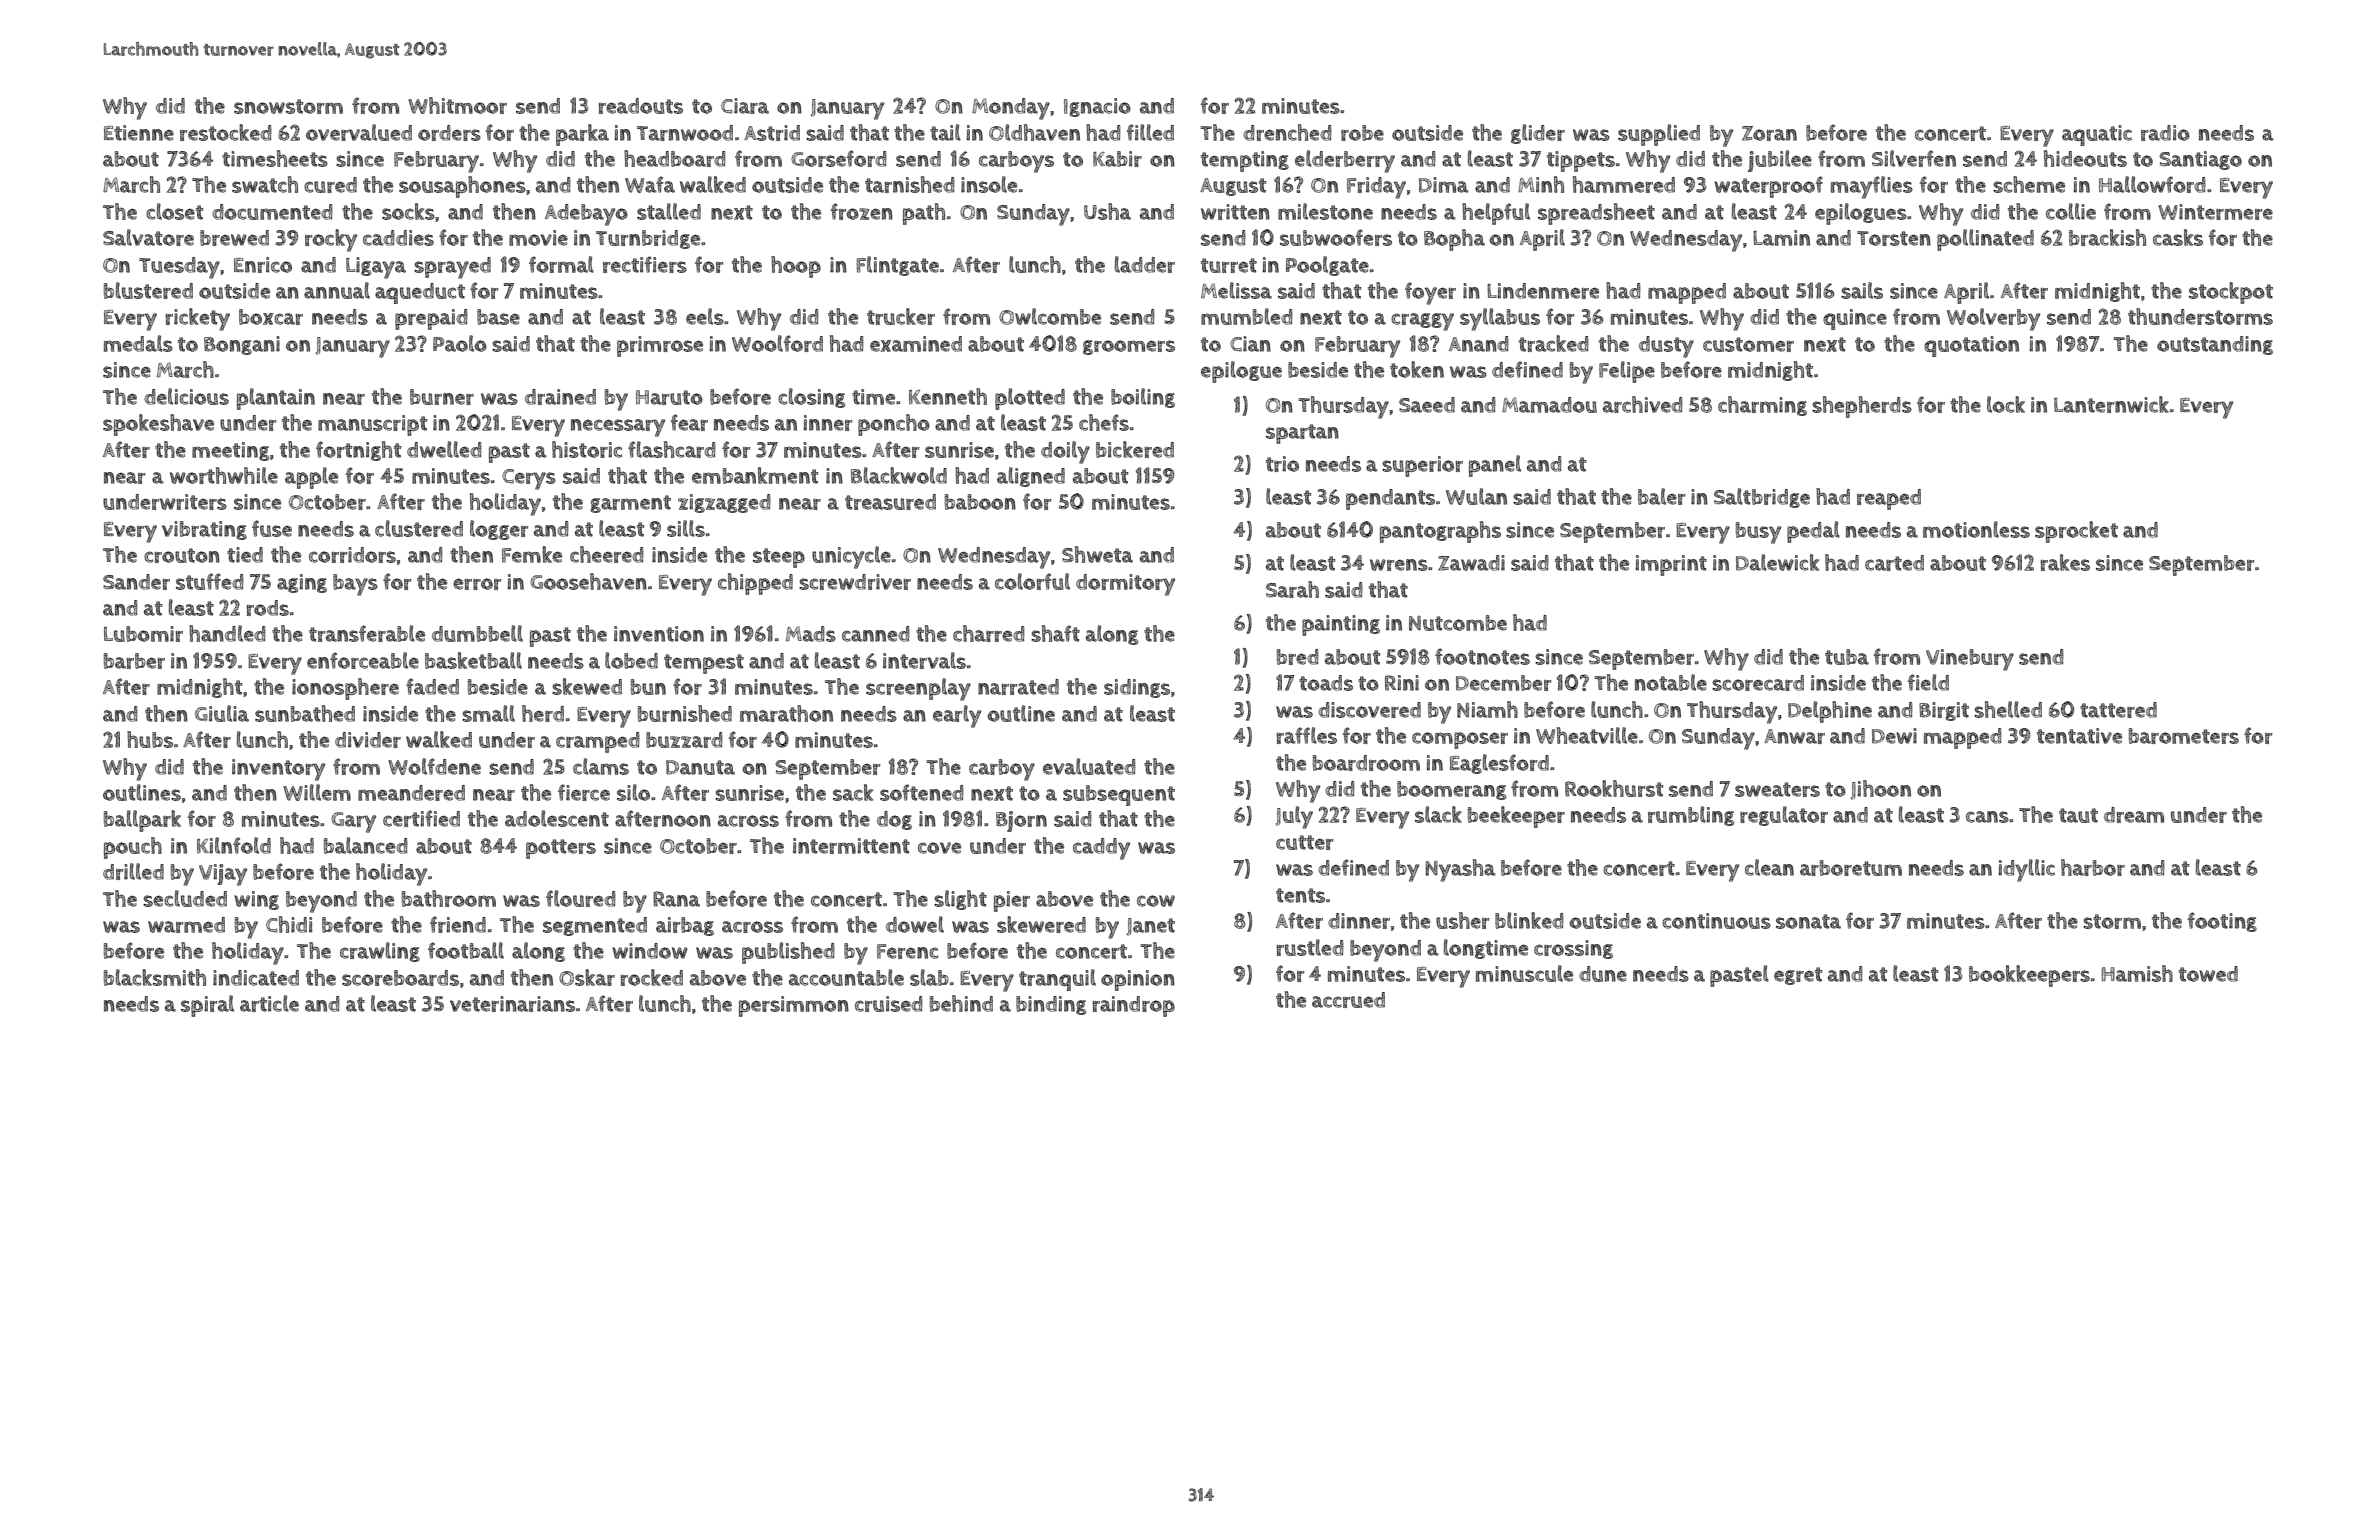 This screenshot has width=2376, height=1537. What do you see at coordinates (317, 792) in the screenshot?
I see `Willem` at bounding box center [317, 792].
